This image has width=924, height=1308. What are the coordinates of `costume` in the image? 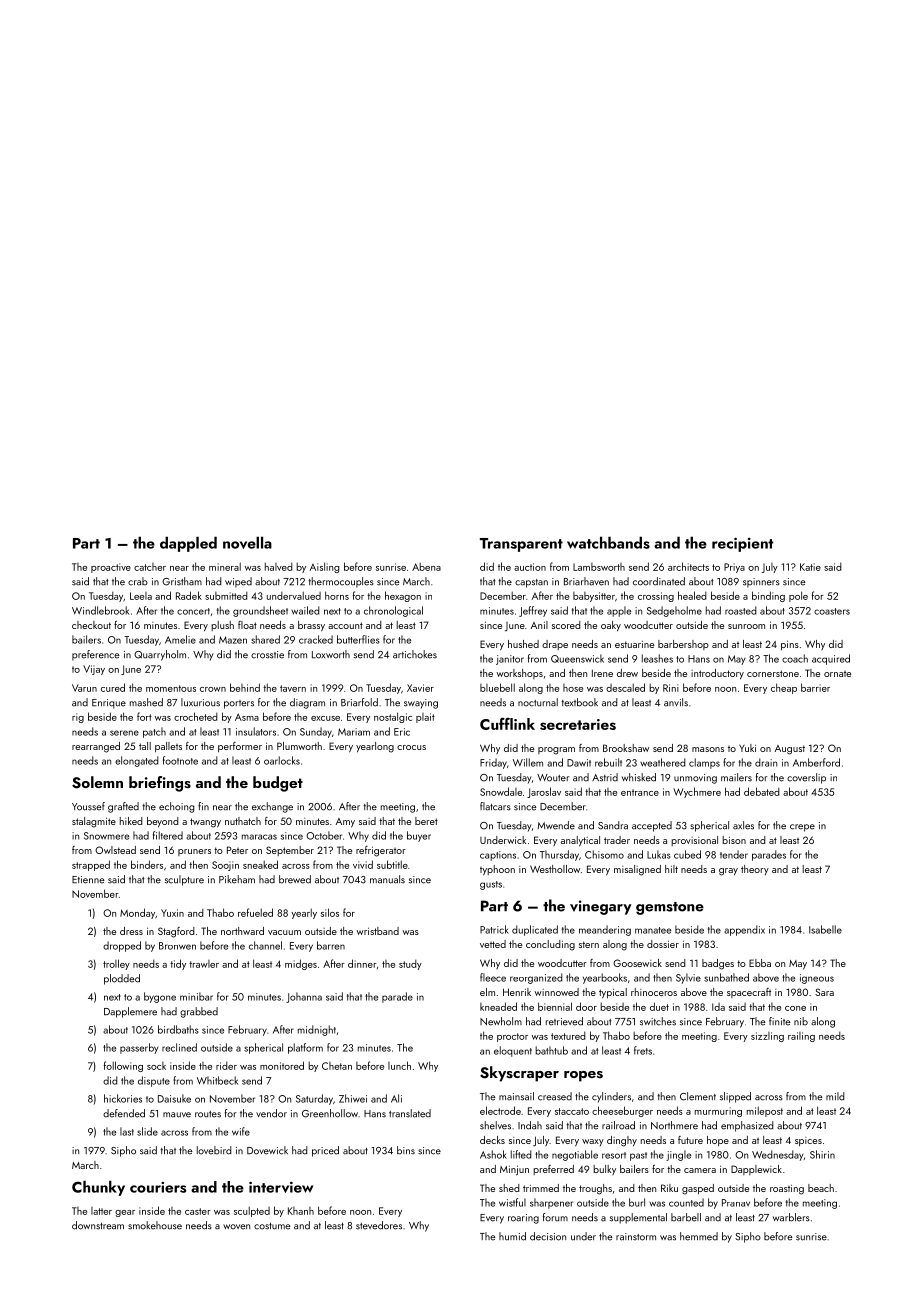 It's located at (272, 1226).
